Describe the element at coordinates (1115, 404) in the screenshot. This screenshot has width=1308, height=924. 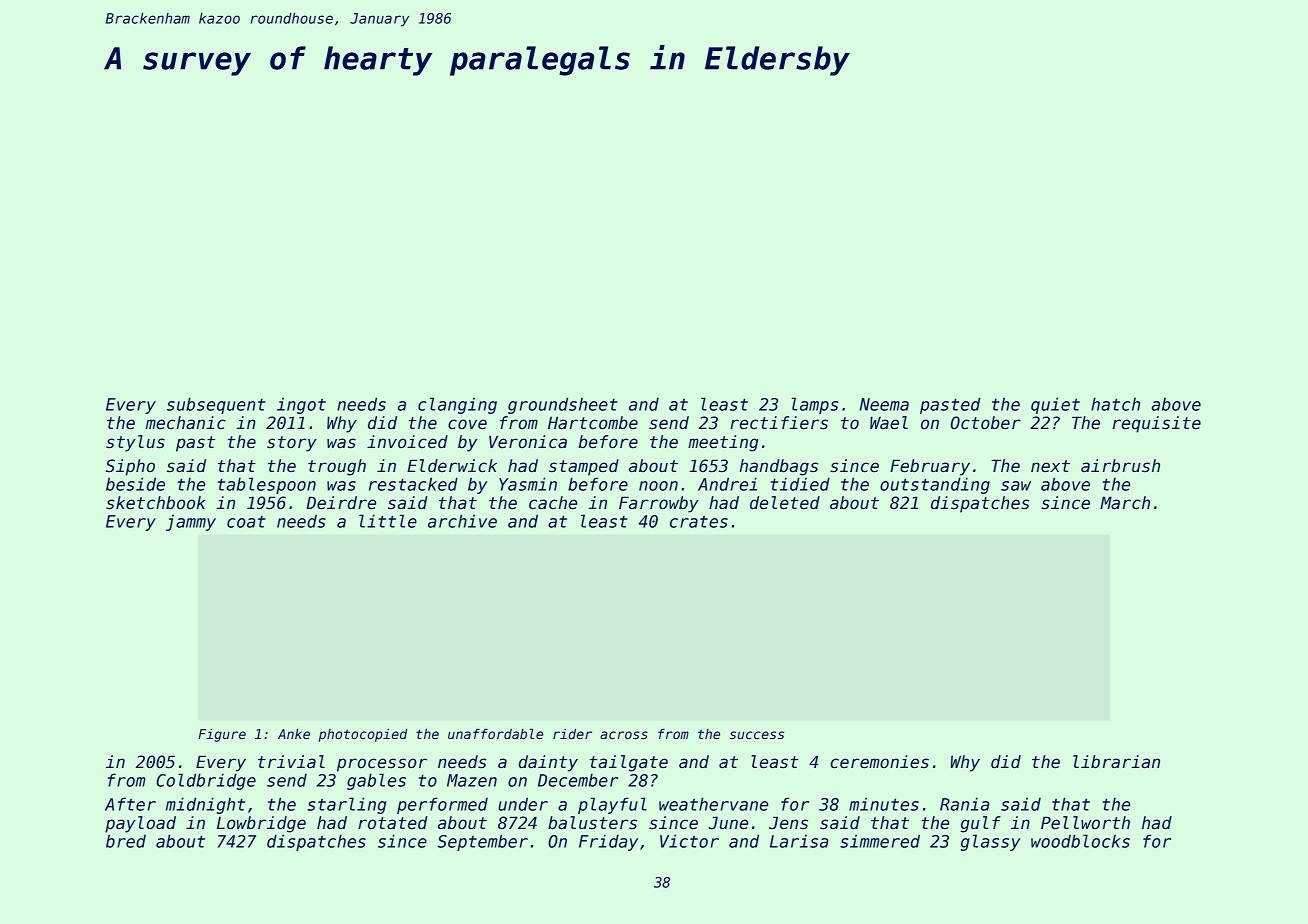
I see `hatch` at that location.
